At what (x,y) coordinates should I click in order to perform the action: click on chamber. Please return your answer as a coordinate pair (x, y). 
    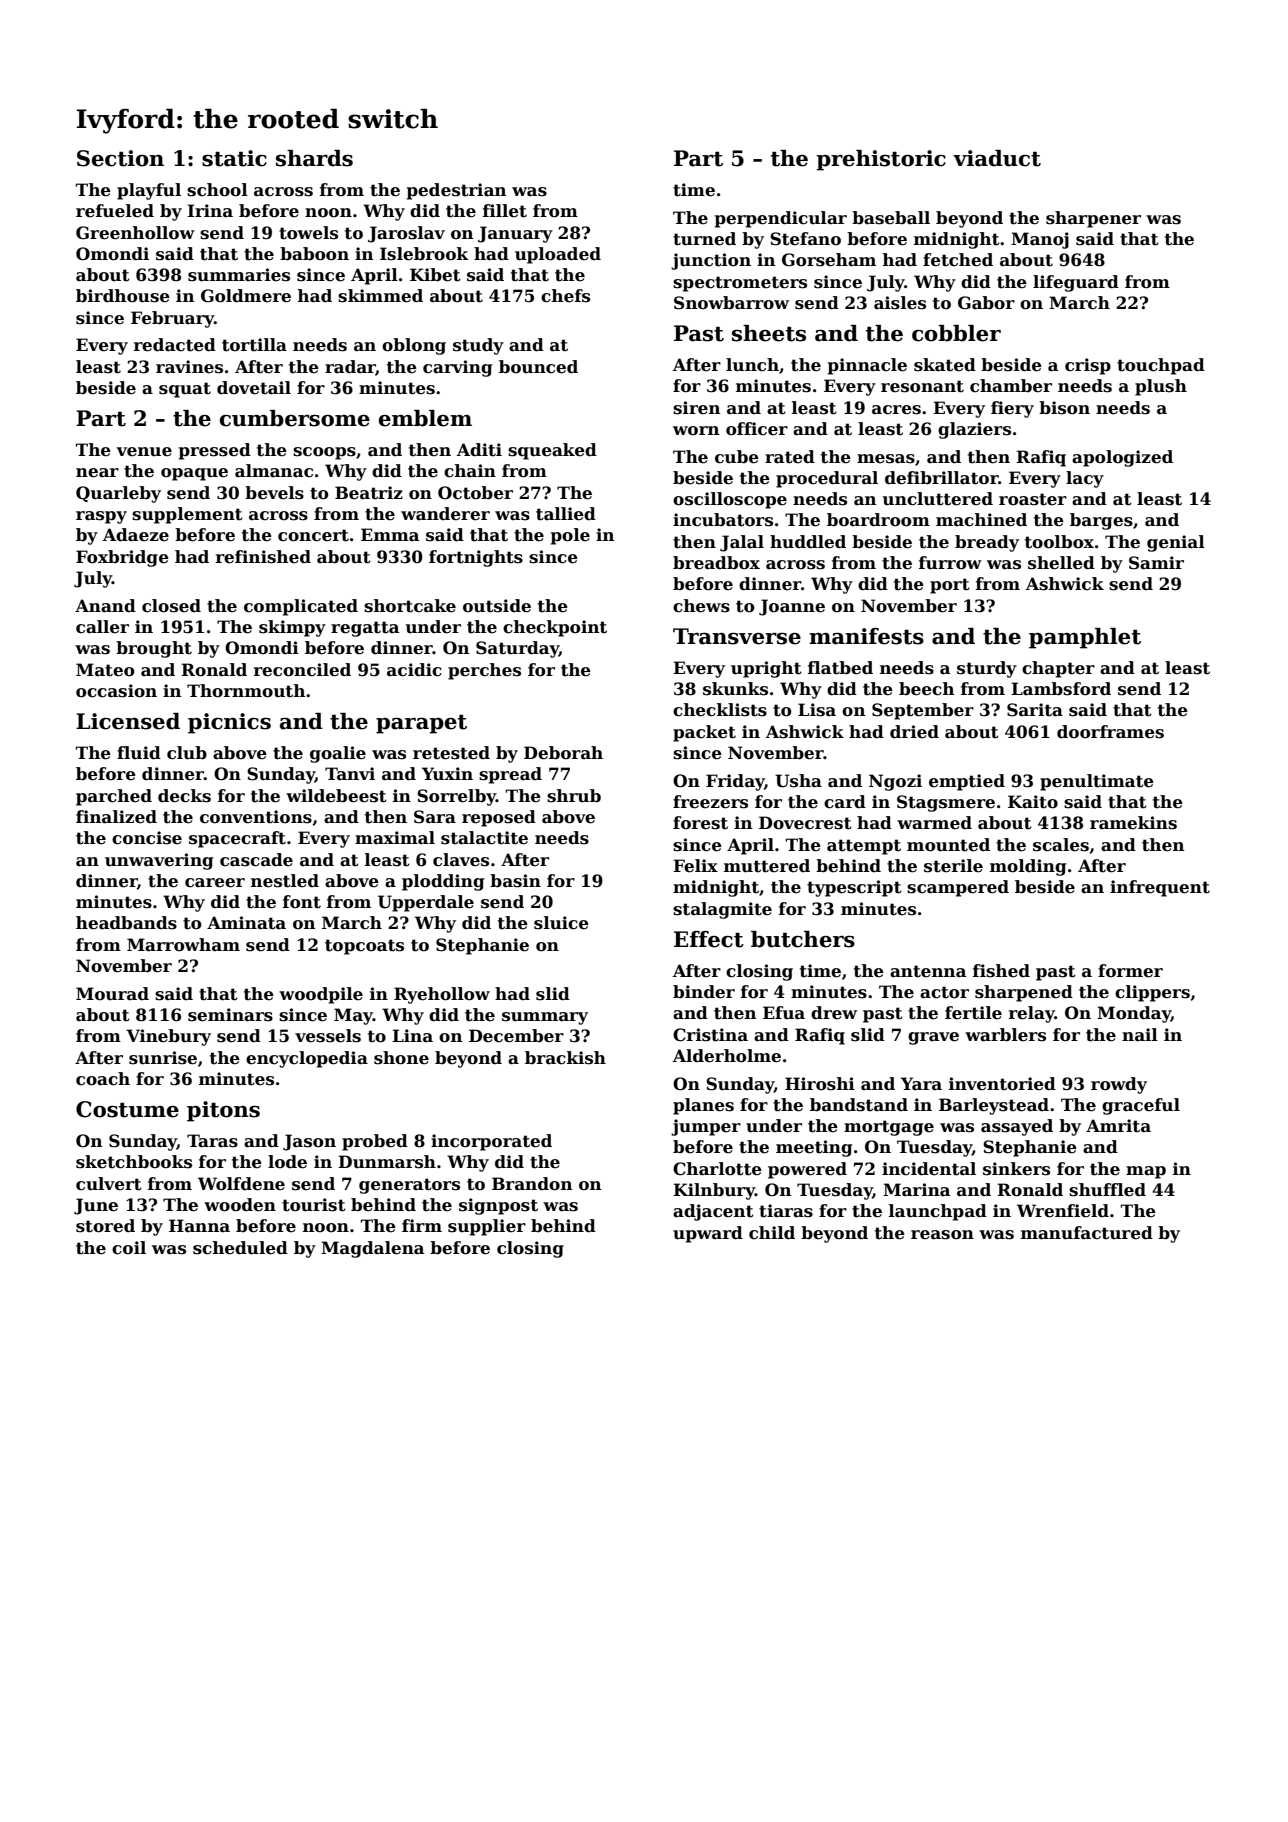
    Looking at the image, I should click on (1011, 386).
